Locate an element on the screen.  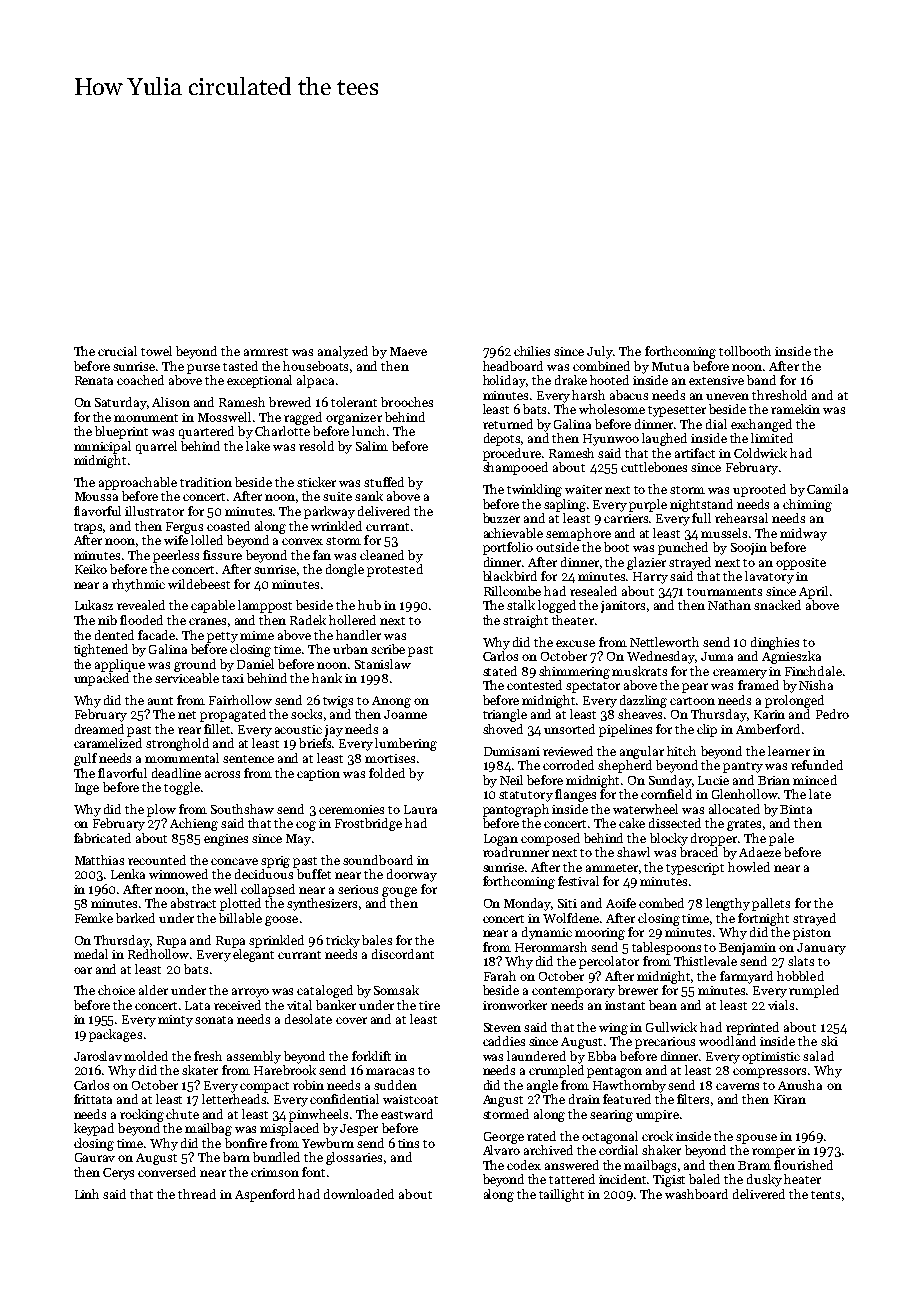
organizer is located at coordinates (354, 419).
